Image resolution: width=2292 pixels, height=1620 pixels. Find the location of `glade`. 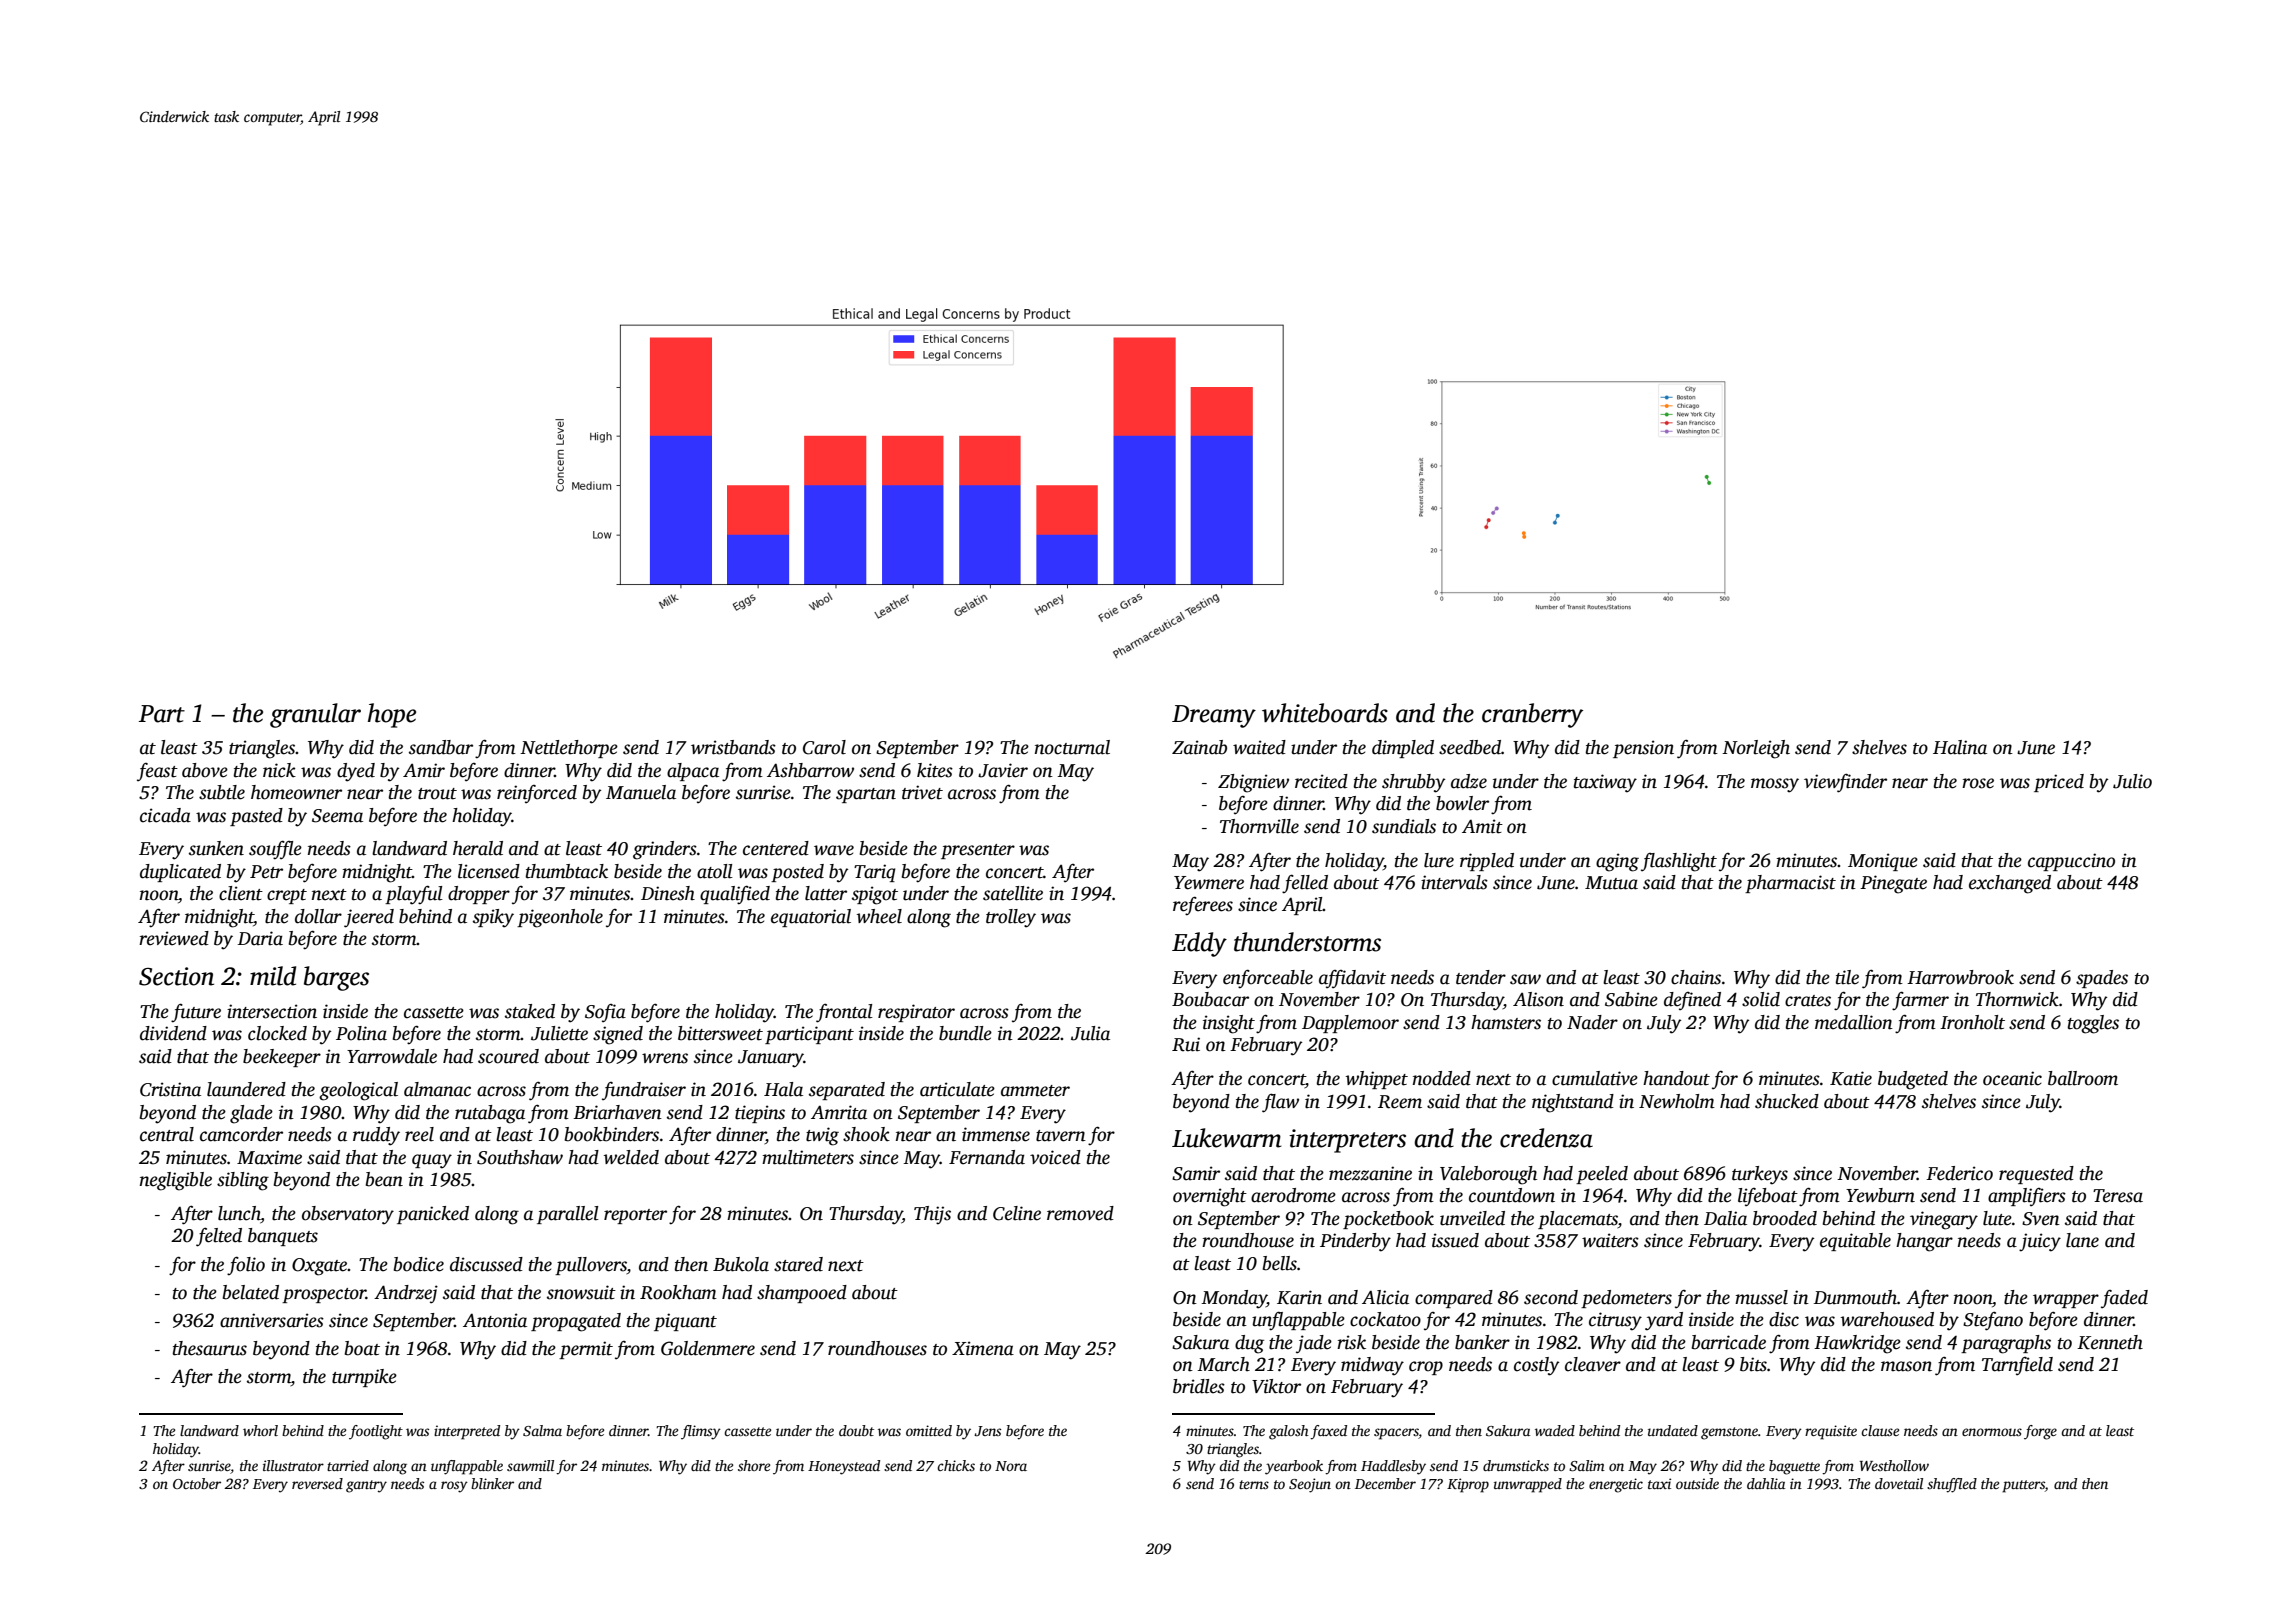

glade is located at coordinates (251, 1114).
